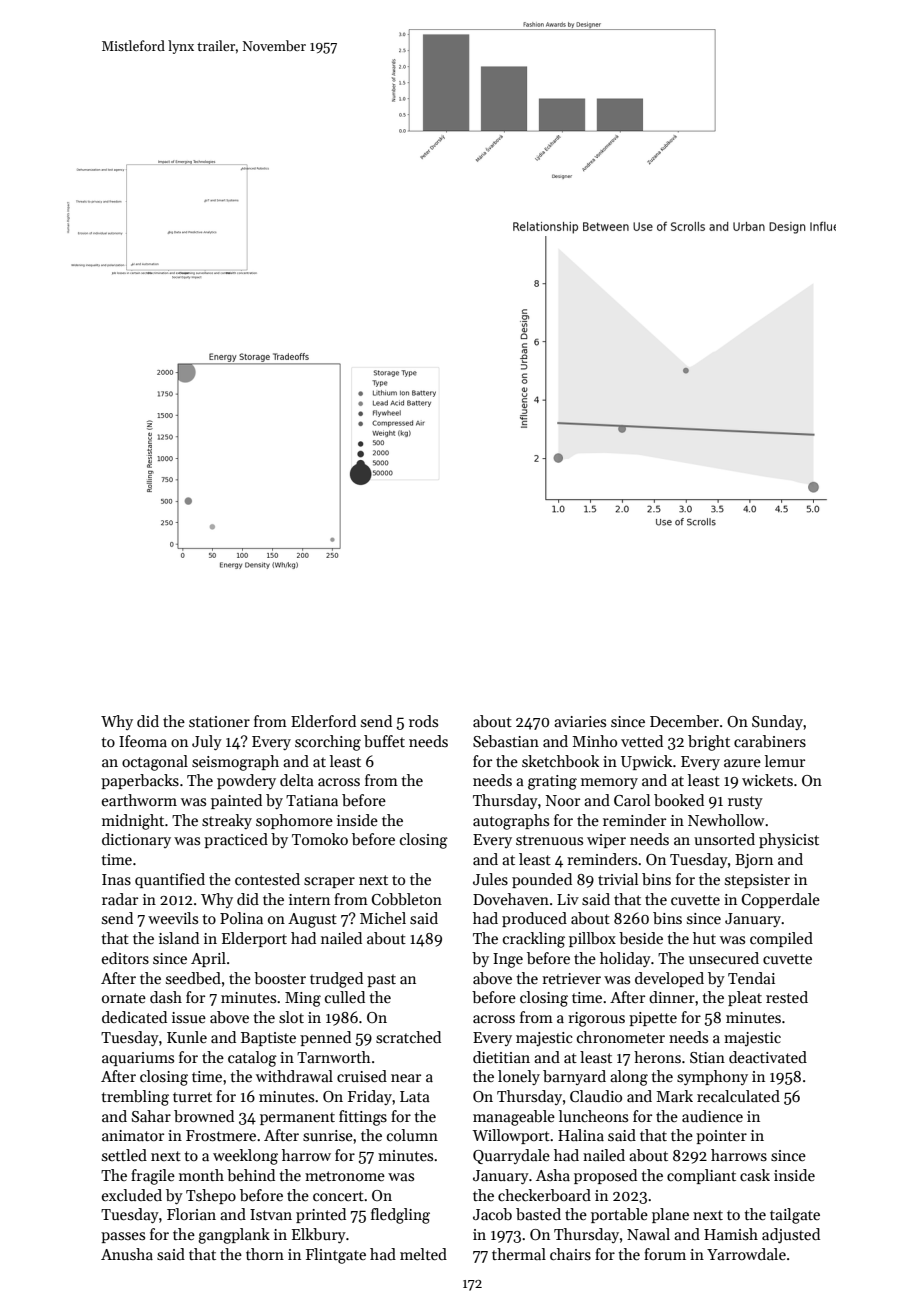  What do you see at coordinates (336, 1256) in the screenshot?
I see `Flintgate` at bounding box center [336, 1256].
